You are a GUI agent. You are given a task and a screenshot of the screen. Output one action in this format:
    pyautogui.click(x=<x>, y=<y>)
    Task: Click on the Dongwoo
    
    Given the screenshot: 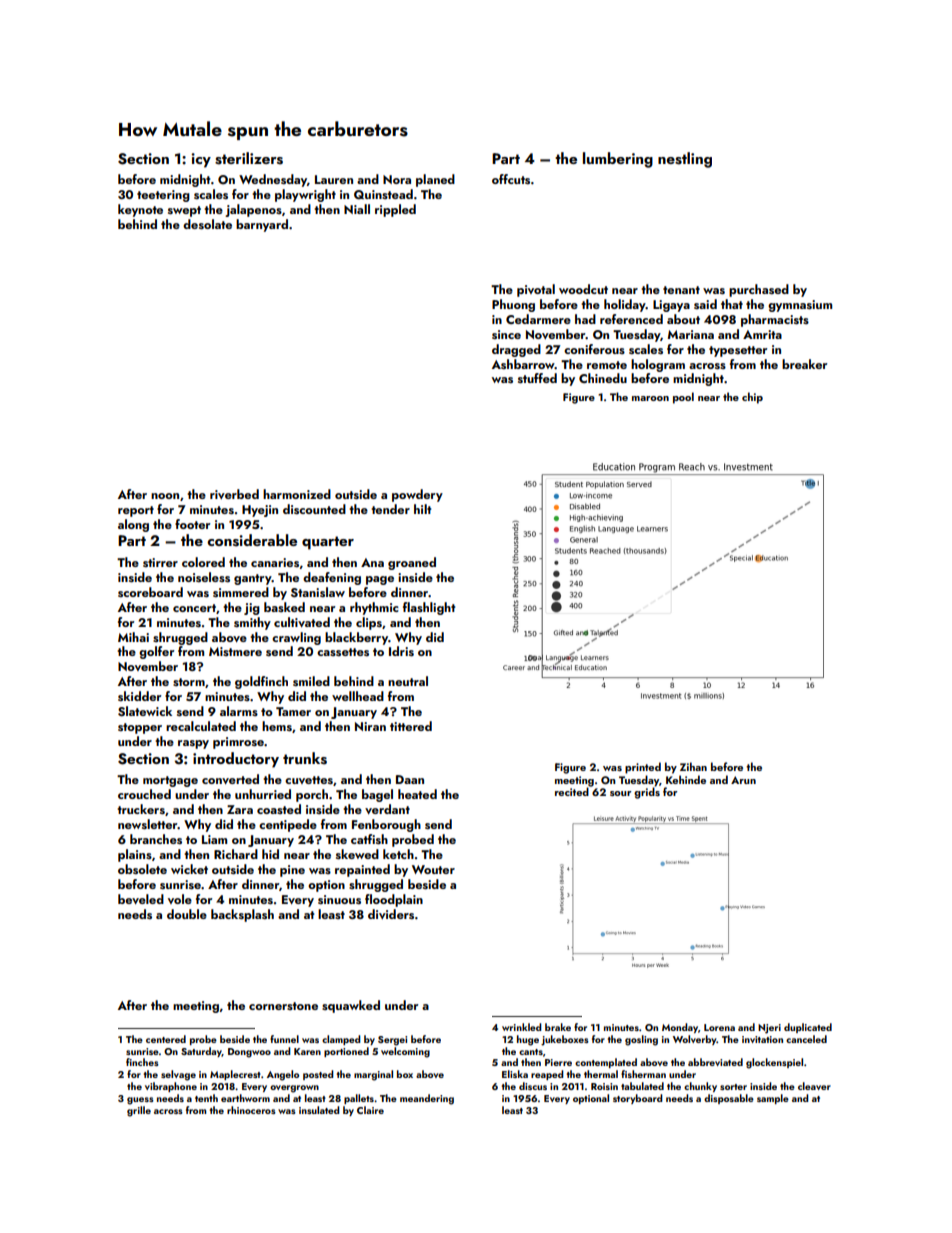 What is the action you would take?
    pyautogui.click(x=249, y=1053)
